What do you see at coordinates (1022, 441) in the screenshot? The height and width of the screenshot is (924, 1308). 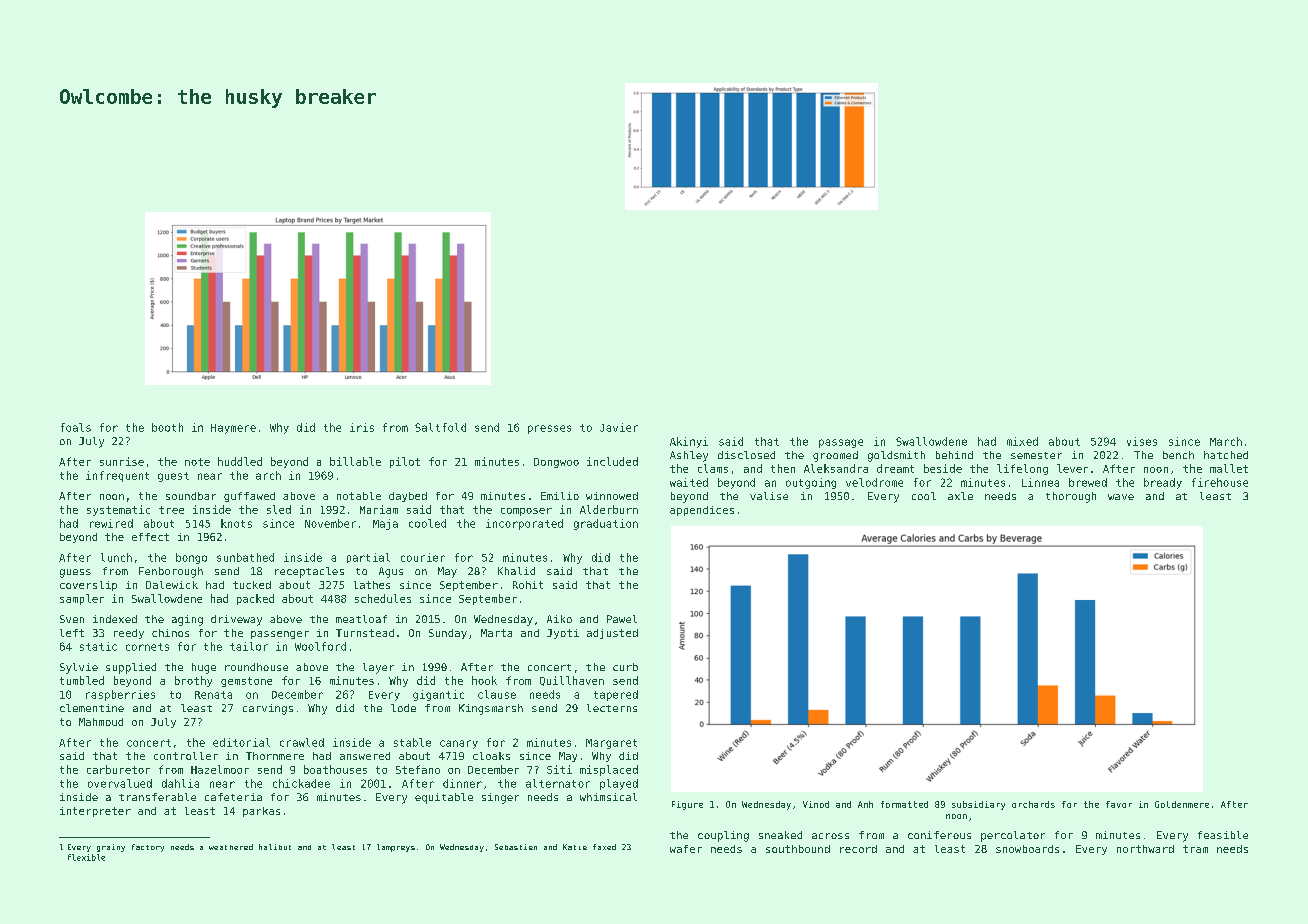 I see `mixed` at bounding box center [1022, 441].
